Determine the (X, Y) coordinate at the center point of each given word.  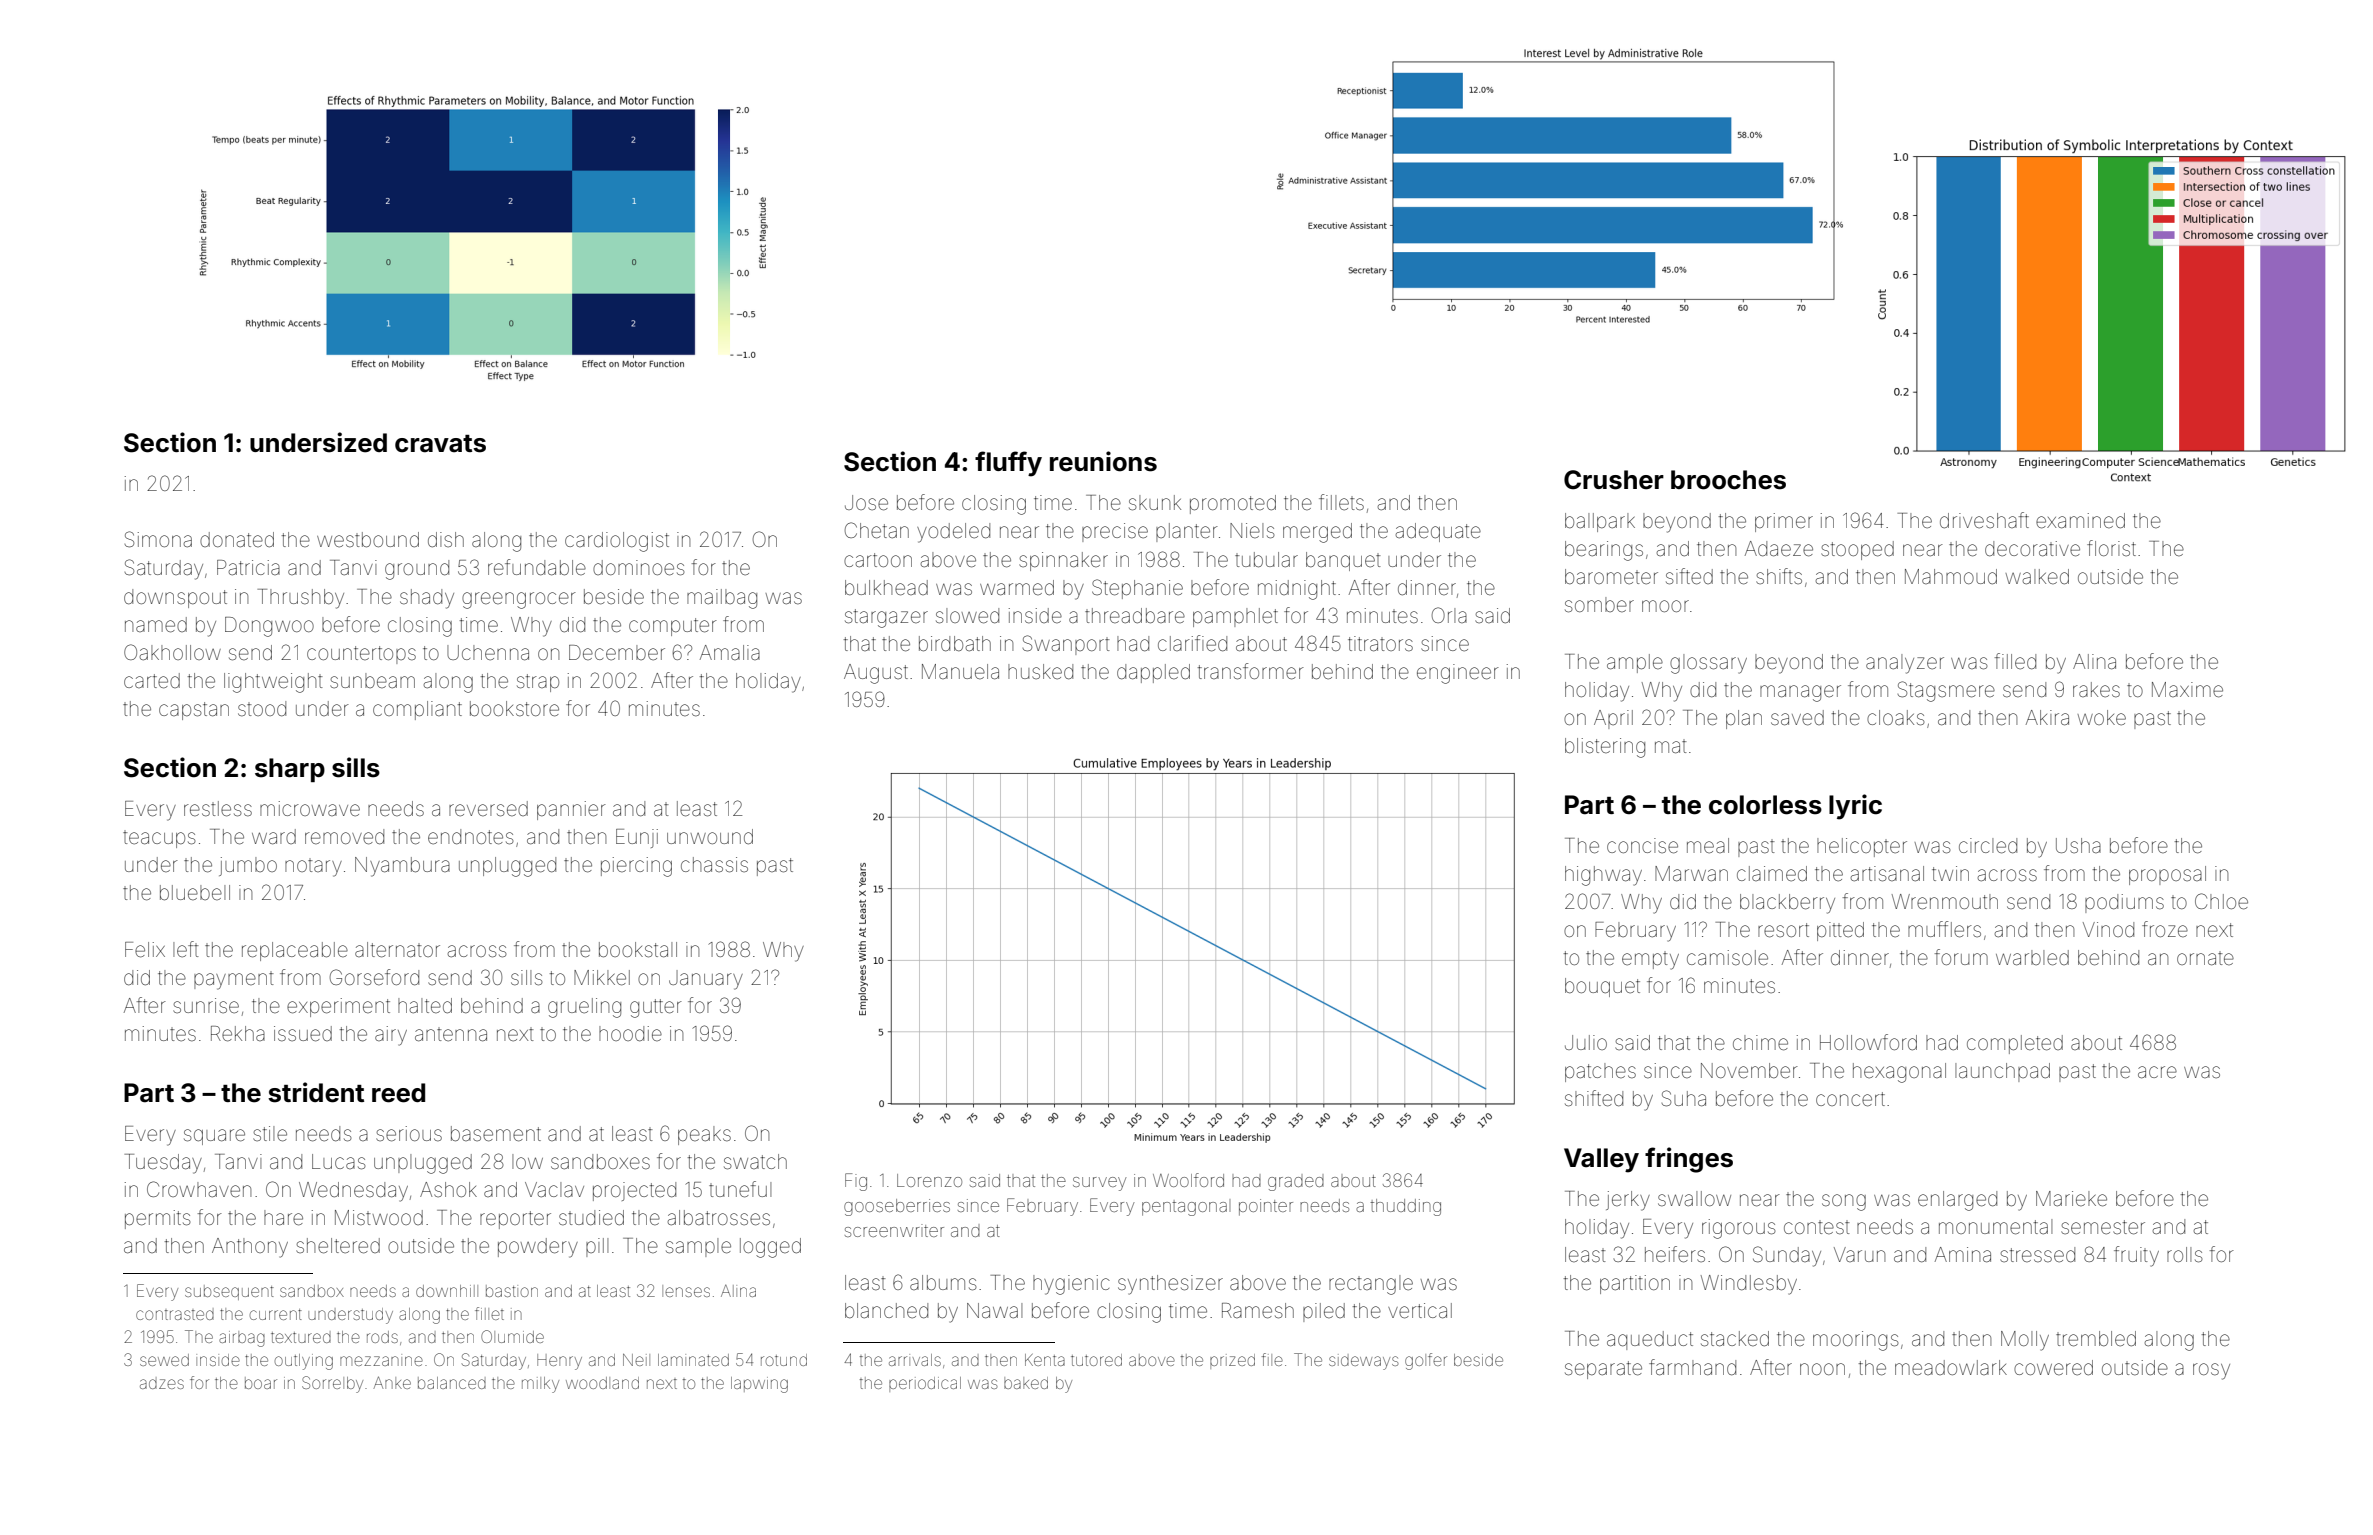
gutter (656, 1008)
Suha (1684, 1098)
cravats (440, 444)
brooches (1728, 480)
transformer (1251, 671)
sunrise (206, 1005)
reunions (1103, 461)
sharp (290, 770)
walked (2037, 576)
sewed (164, 1360)
